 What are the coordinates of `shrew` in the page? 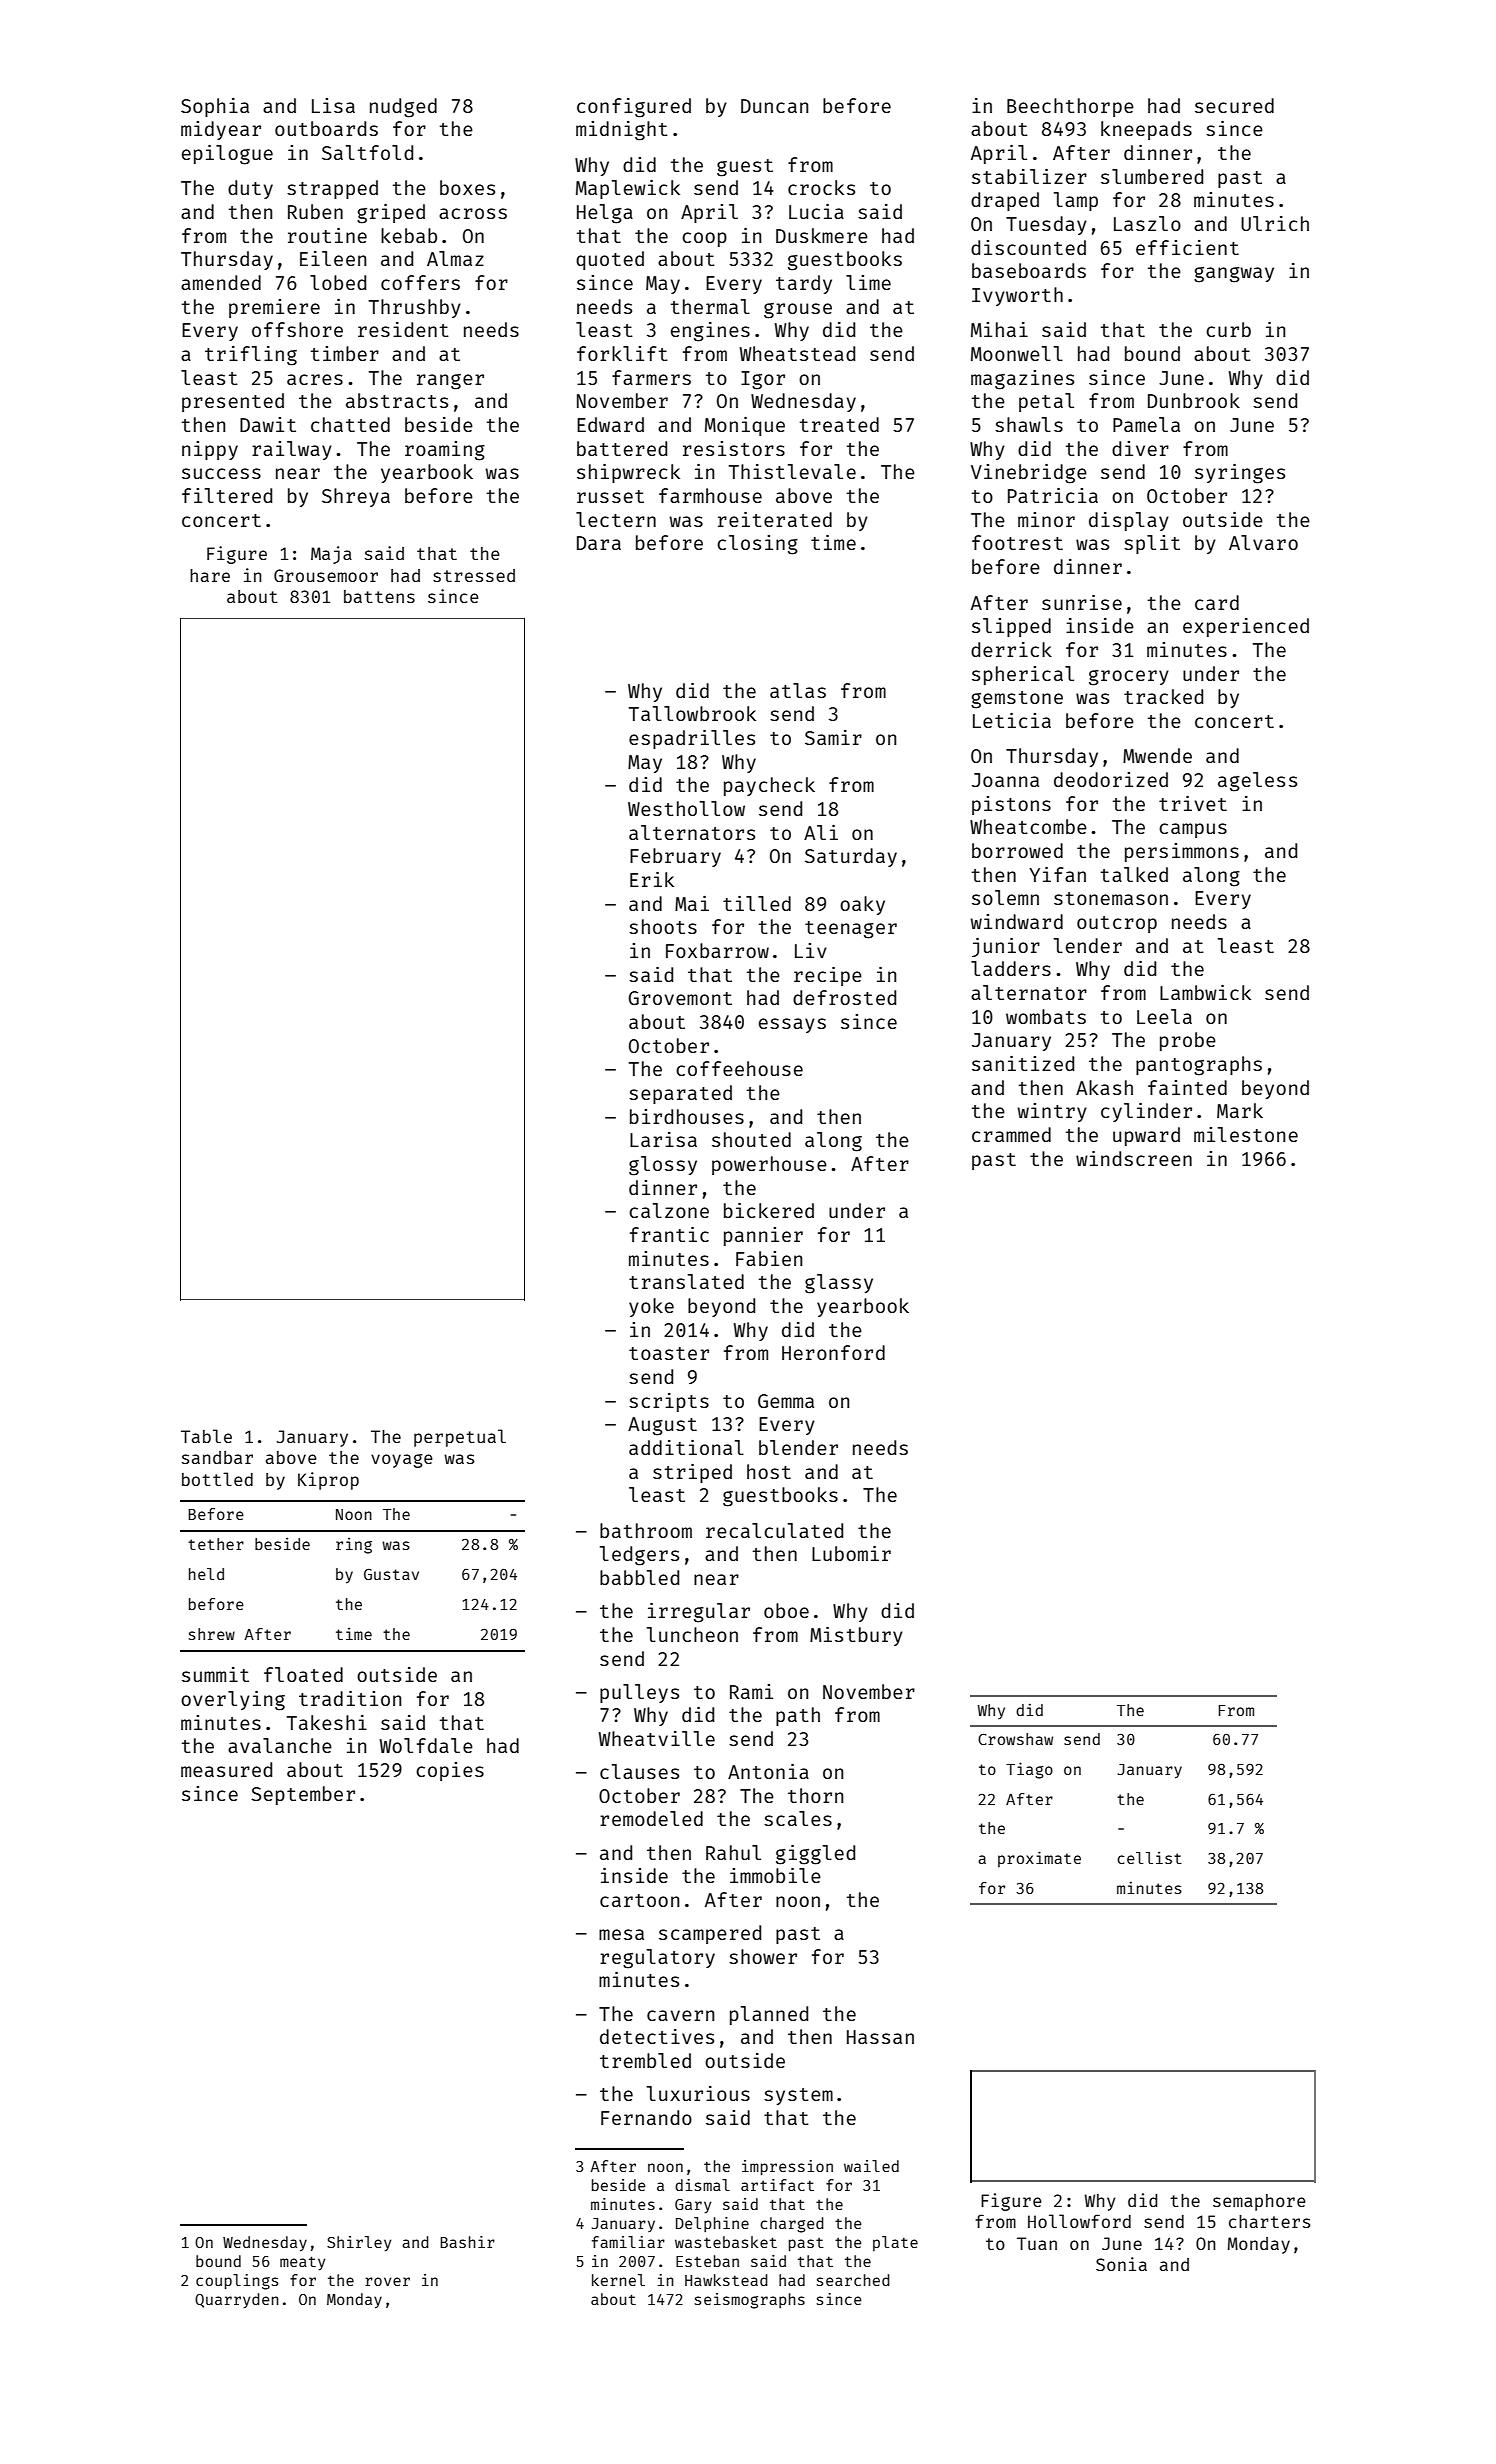 It's located at (212, 1634).
